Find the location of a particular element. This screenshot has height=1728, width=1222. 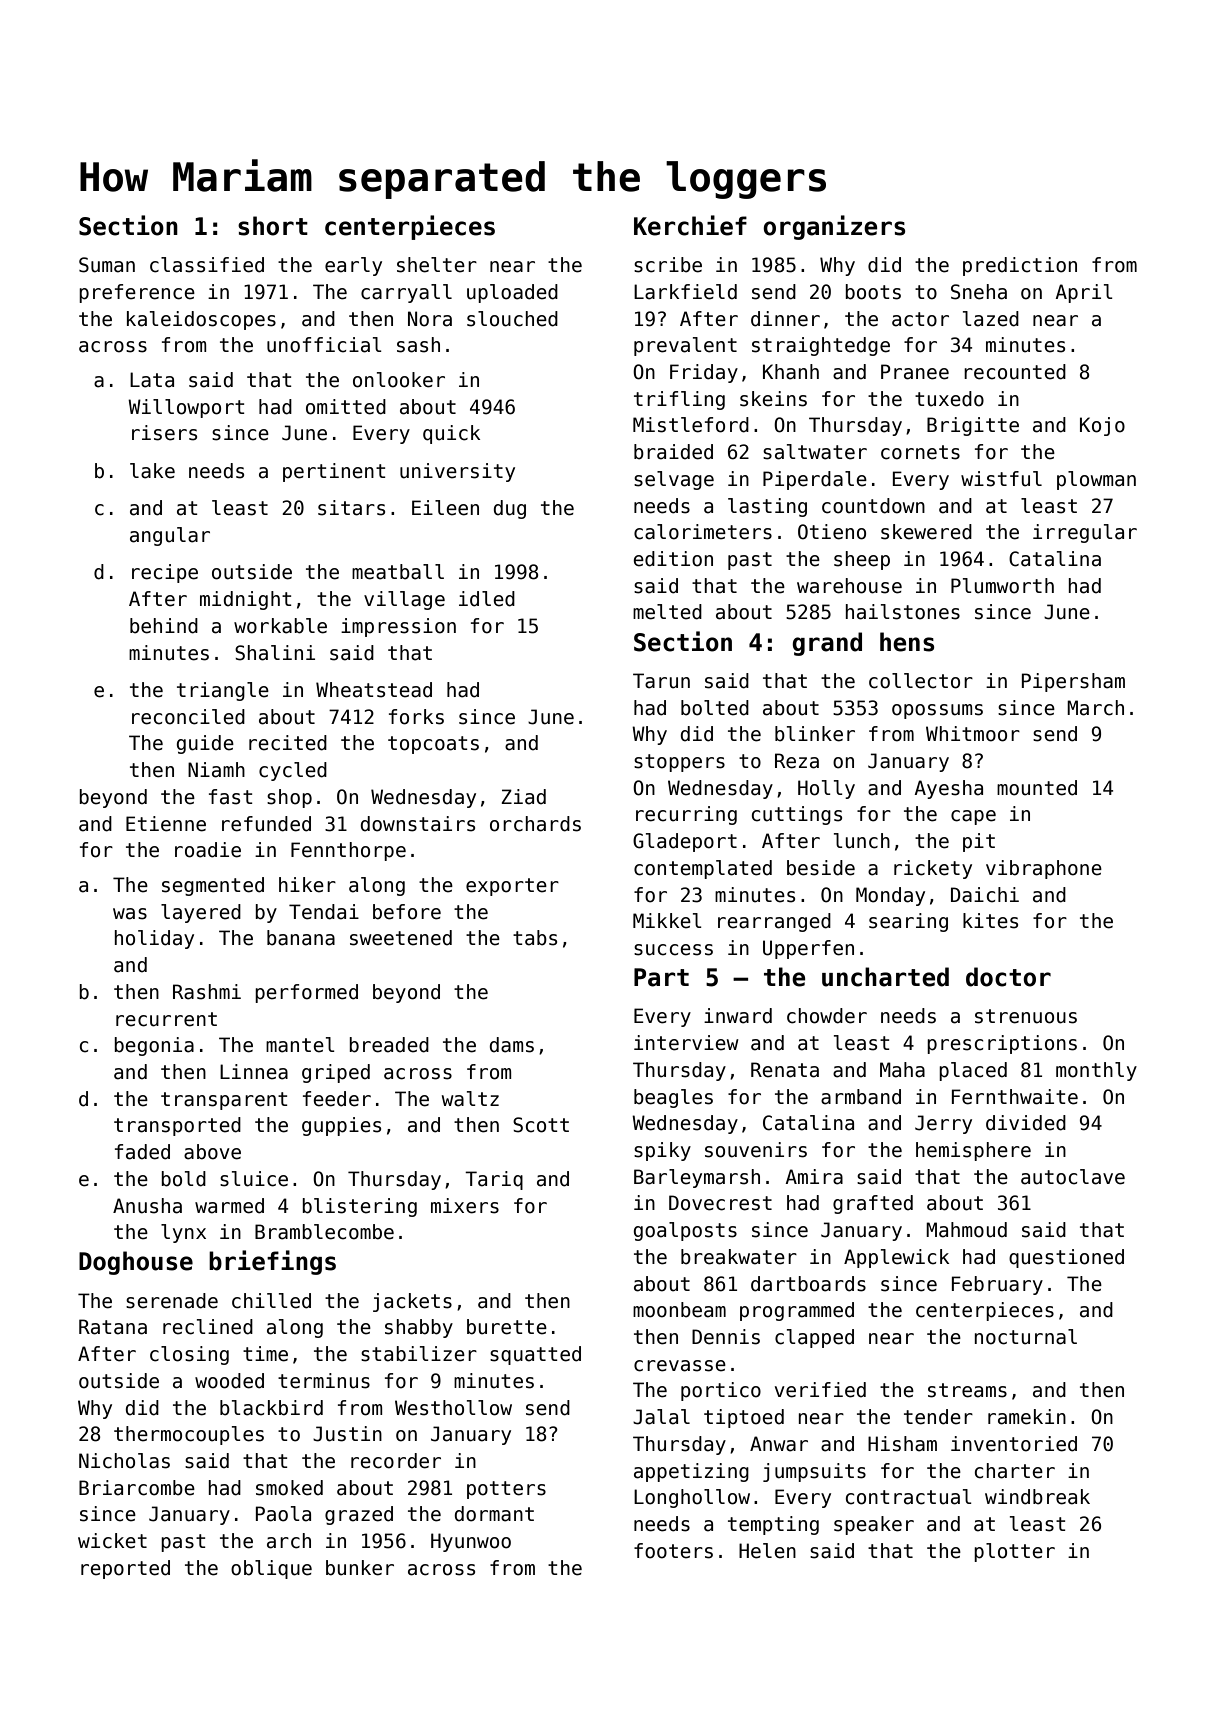

prediction is located at coordinates (1020, 266).
